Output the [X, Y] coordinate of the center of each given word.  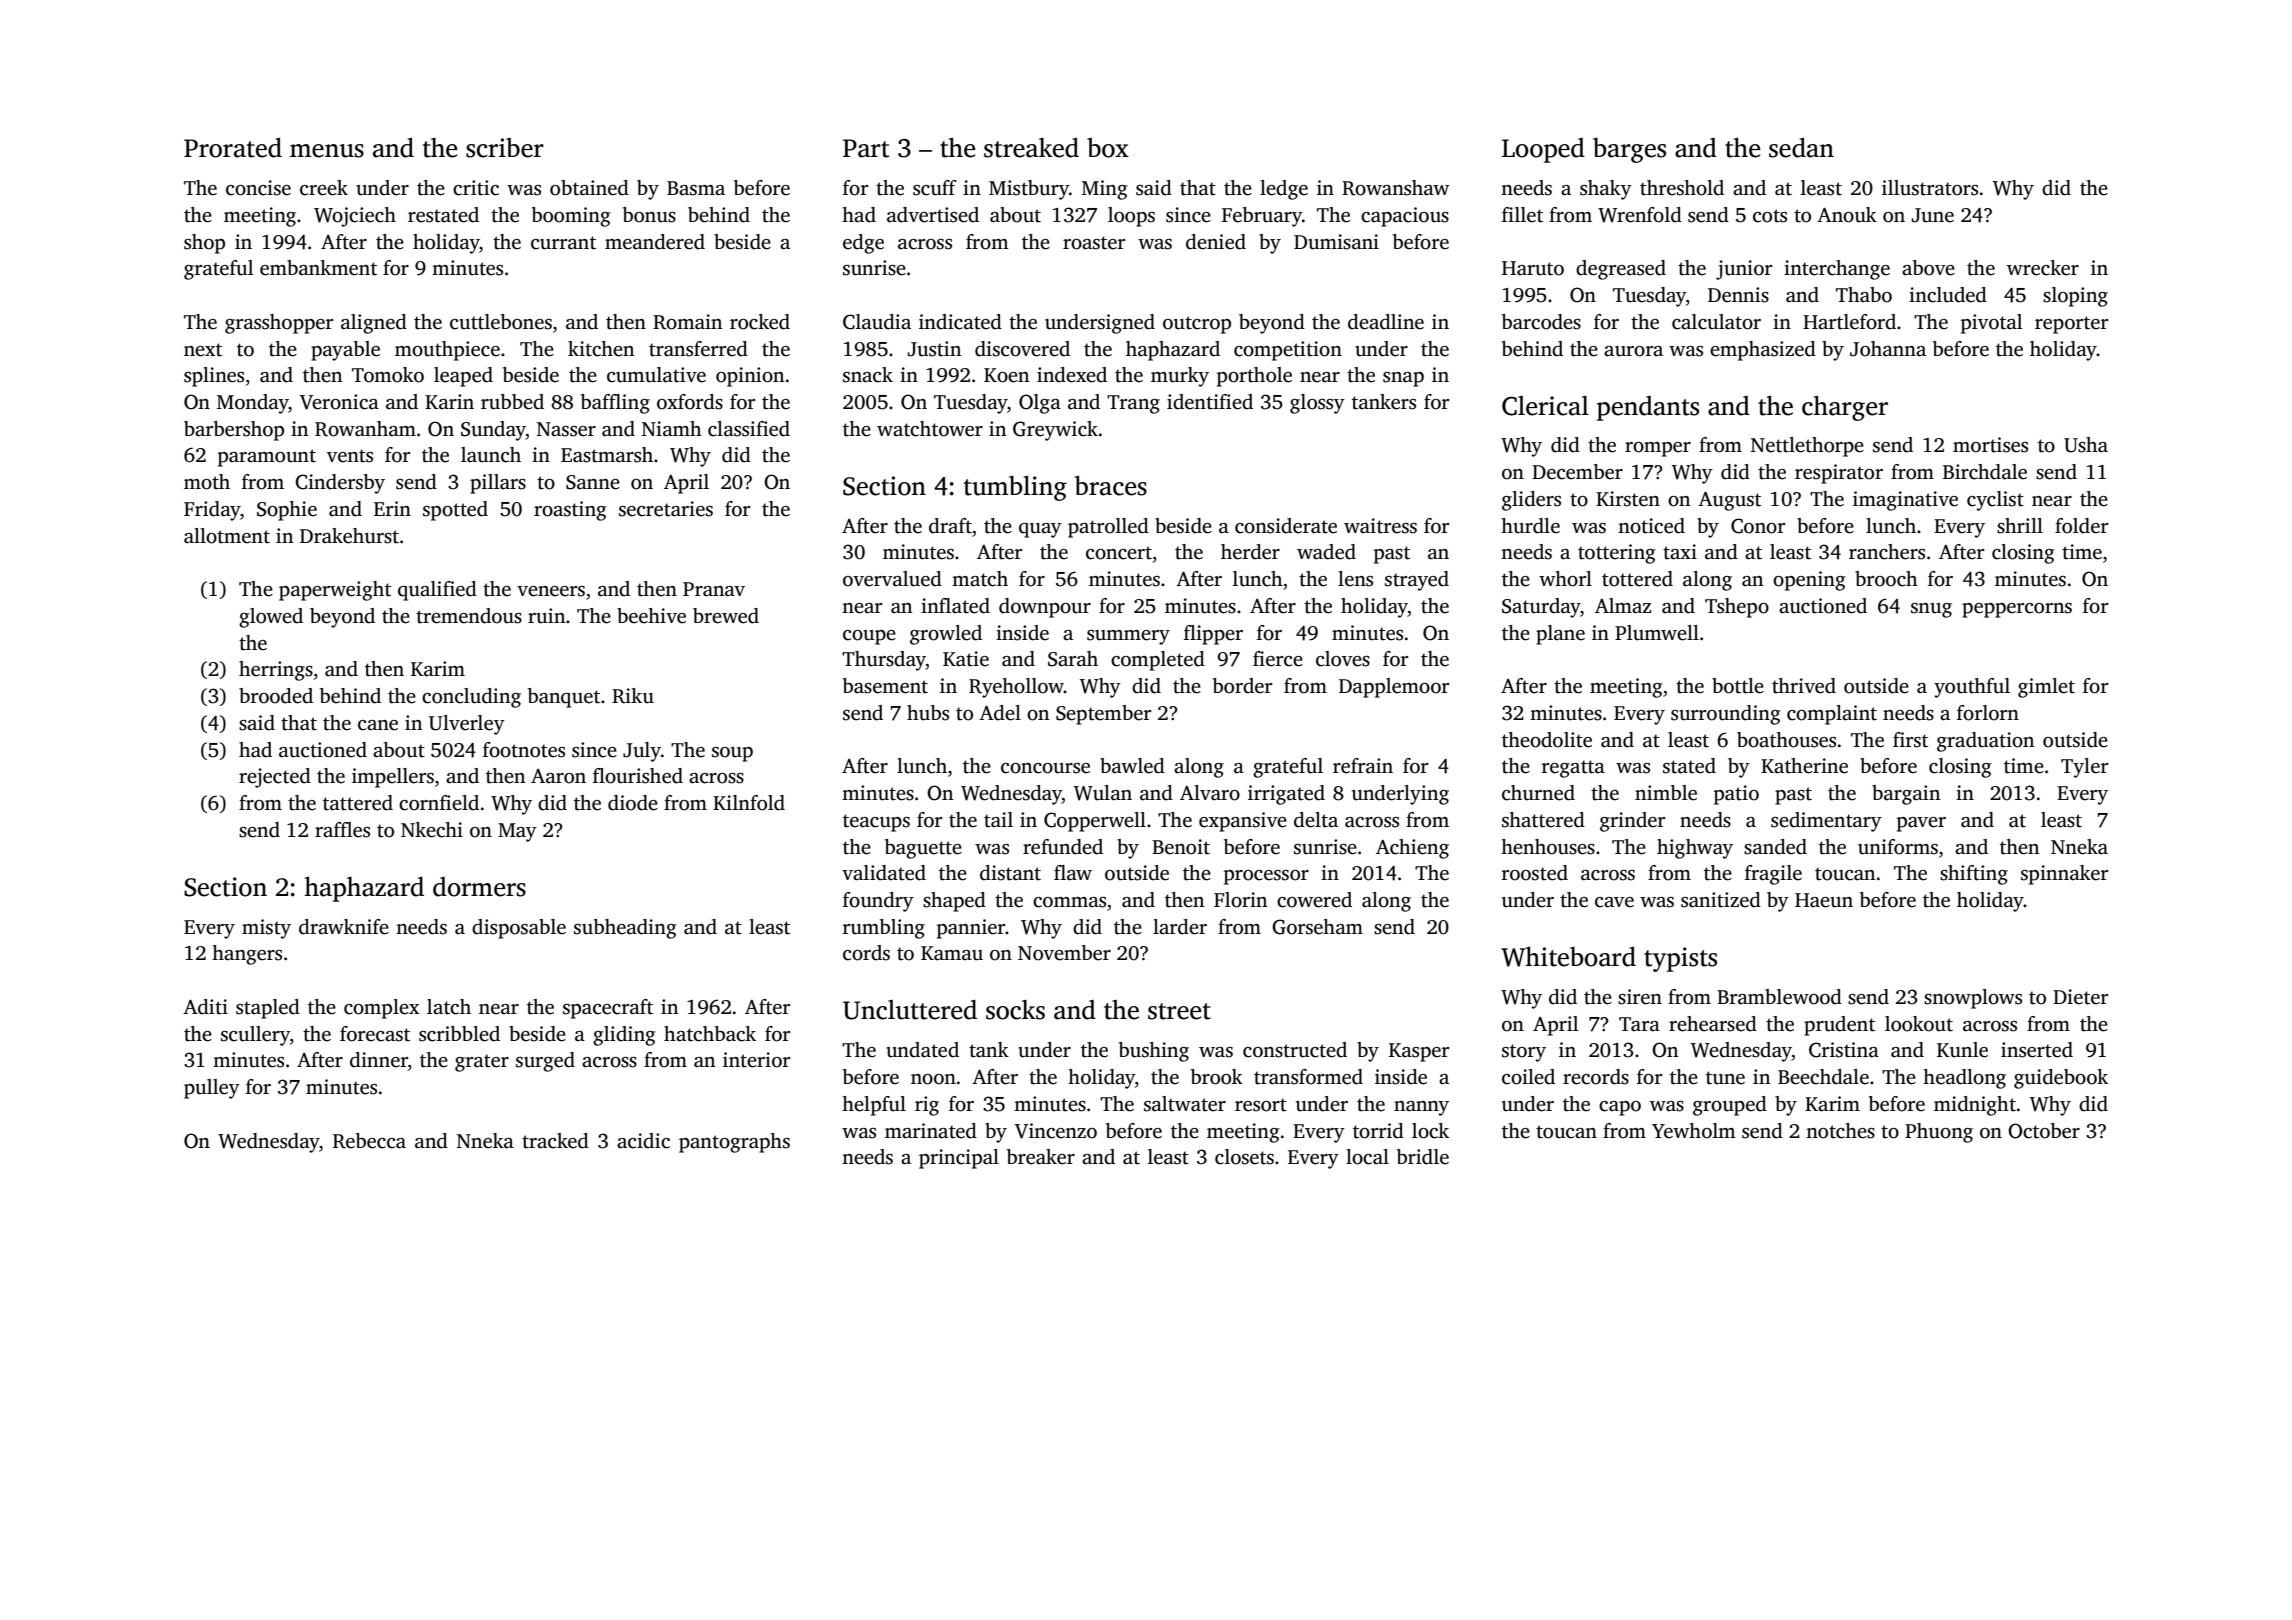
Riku [633, 696]
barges [1629, 150]
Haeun [1824, 900]
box [1108, 148]
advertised [933, 215]
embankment [318, 268]
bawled [1132, 766]
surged [545, 1062]
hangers [247, 955]
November [1064, 953]
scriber [505, 148]
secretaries [666, 509]
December [1577, 472]
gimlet [2046, 688]
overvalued [892, 579]
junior [1744, 270]
